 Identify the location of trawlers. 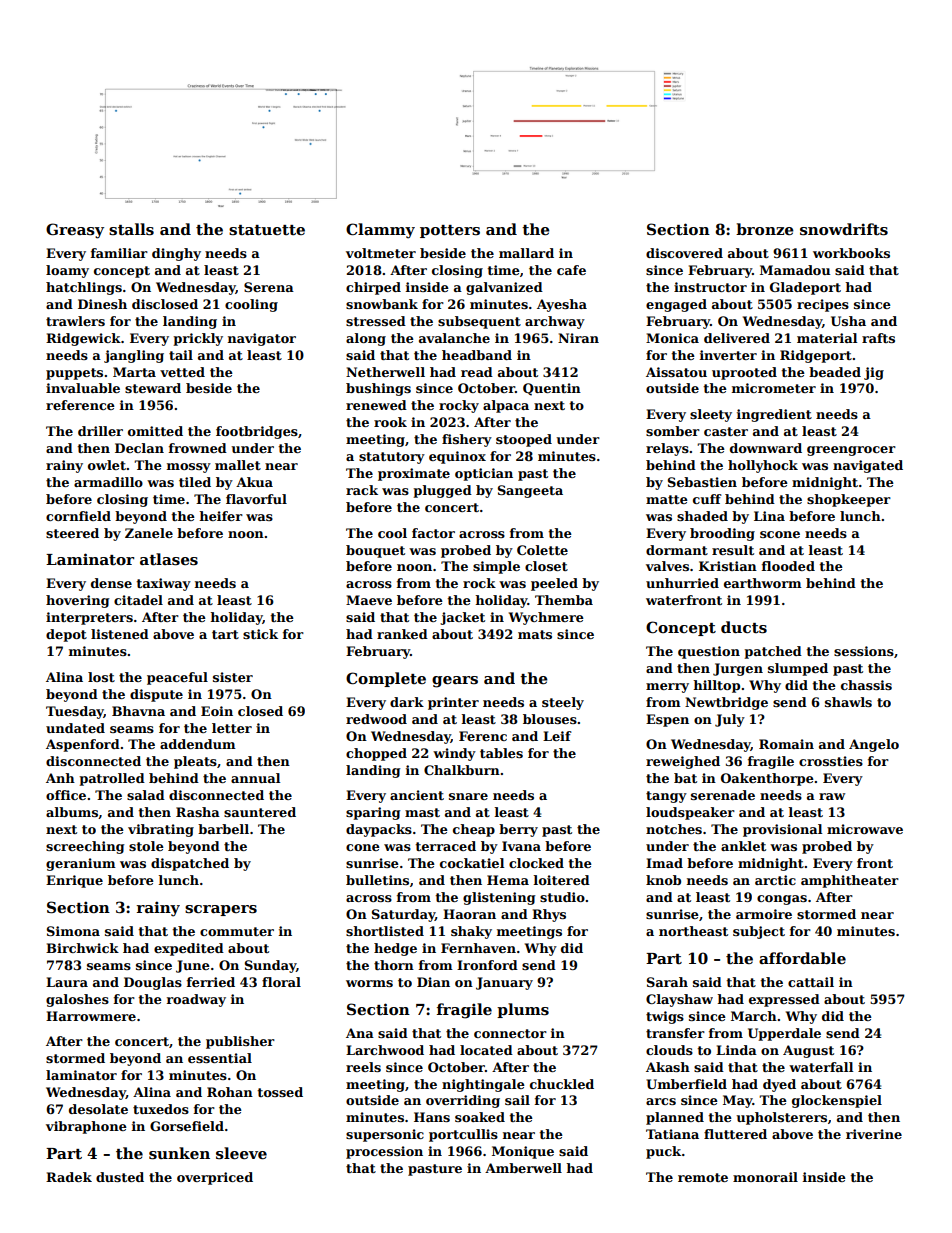
(75, 321).
